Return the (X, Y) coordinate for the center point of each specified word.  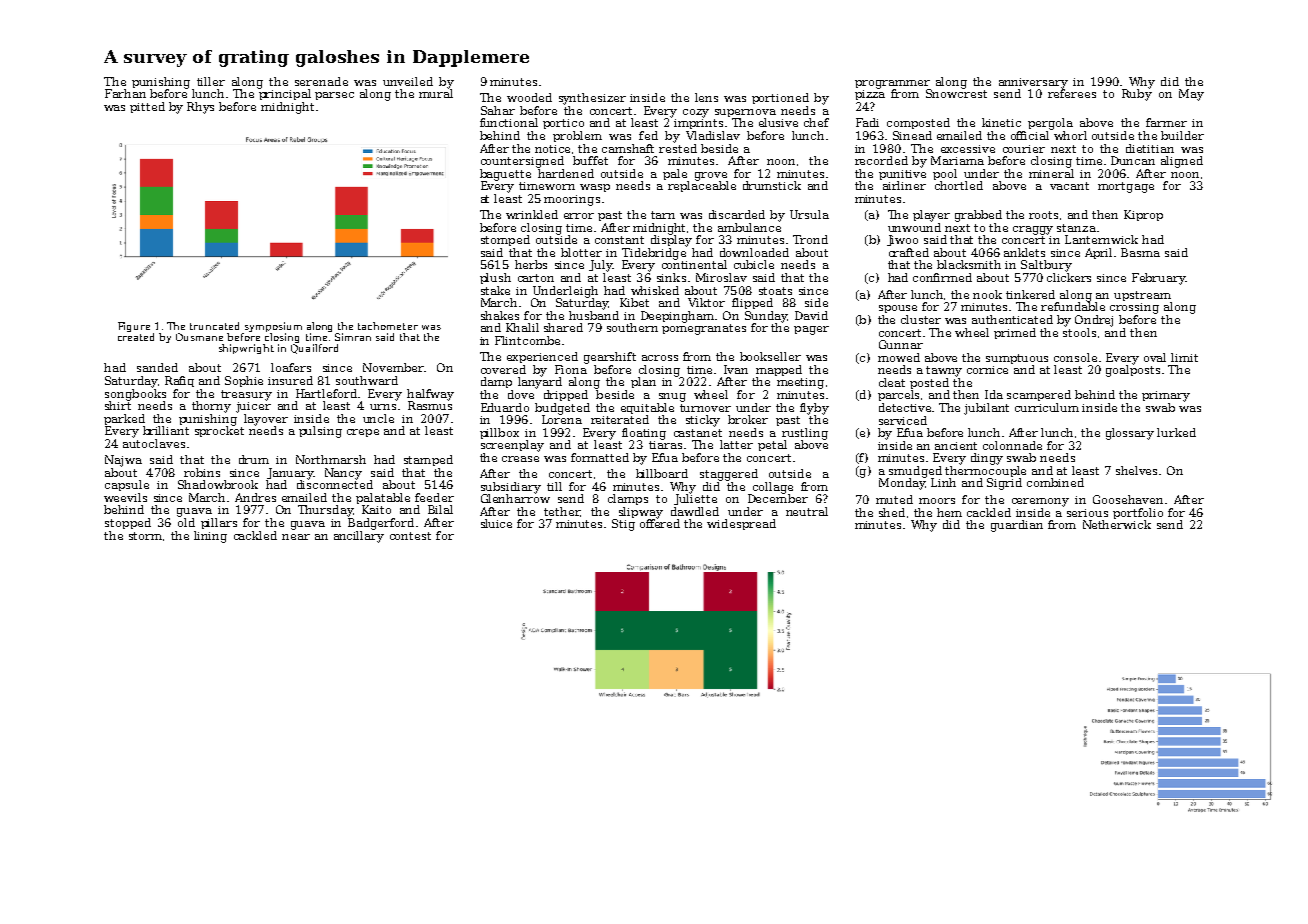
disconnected (335, 484)
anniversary (1033, 83)
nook (987, 294)
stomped (505, 240)
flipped (752, 303)
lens (706, 97)
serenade (321, 81)
